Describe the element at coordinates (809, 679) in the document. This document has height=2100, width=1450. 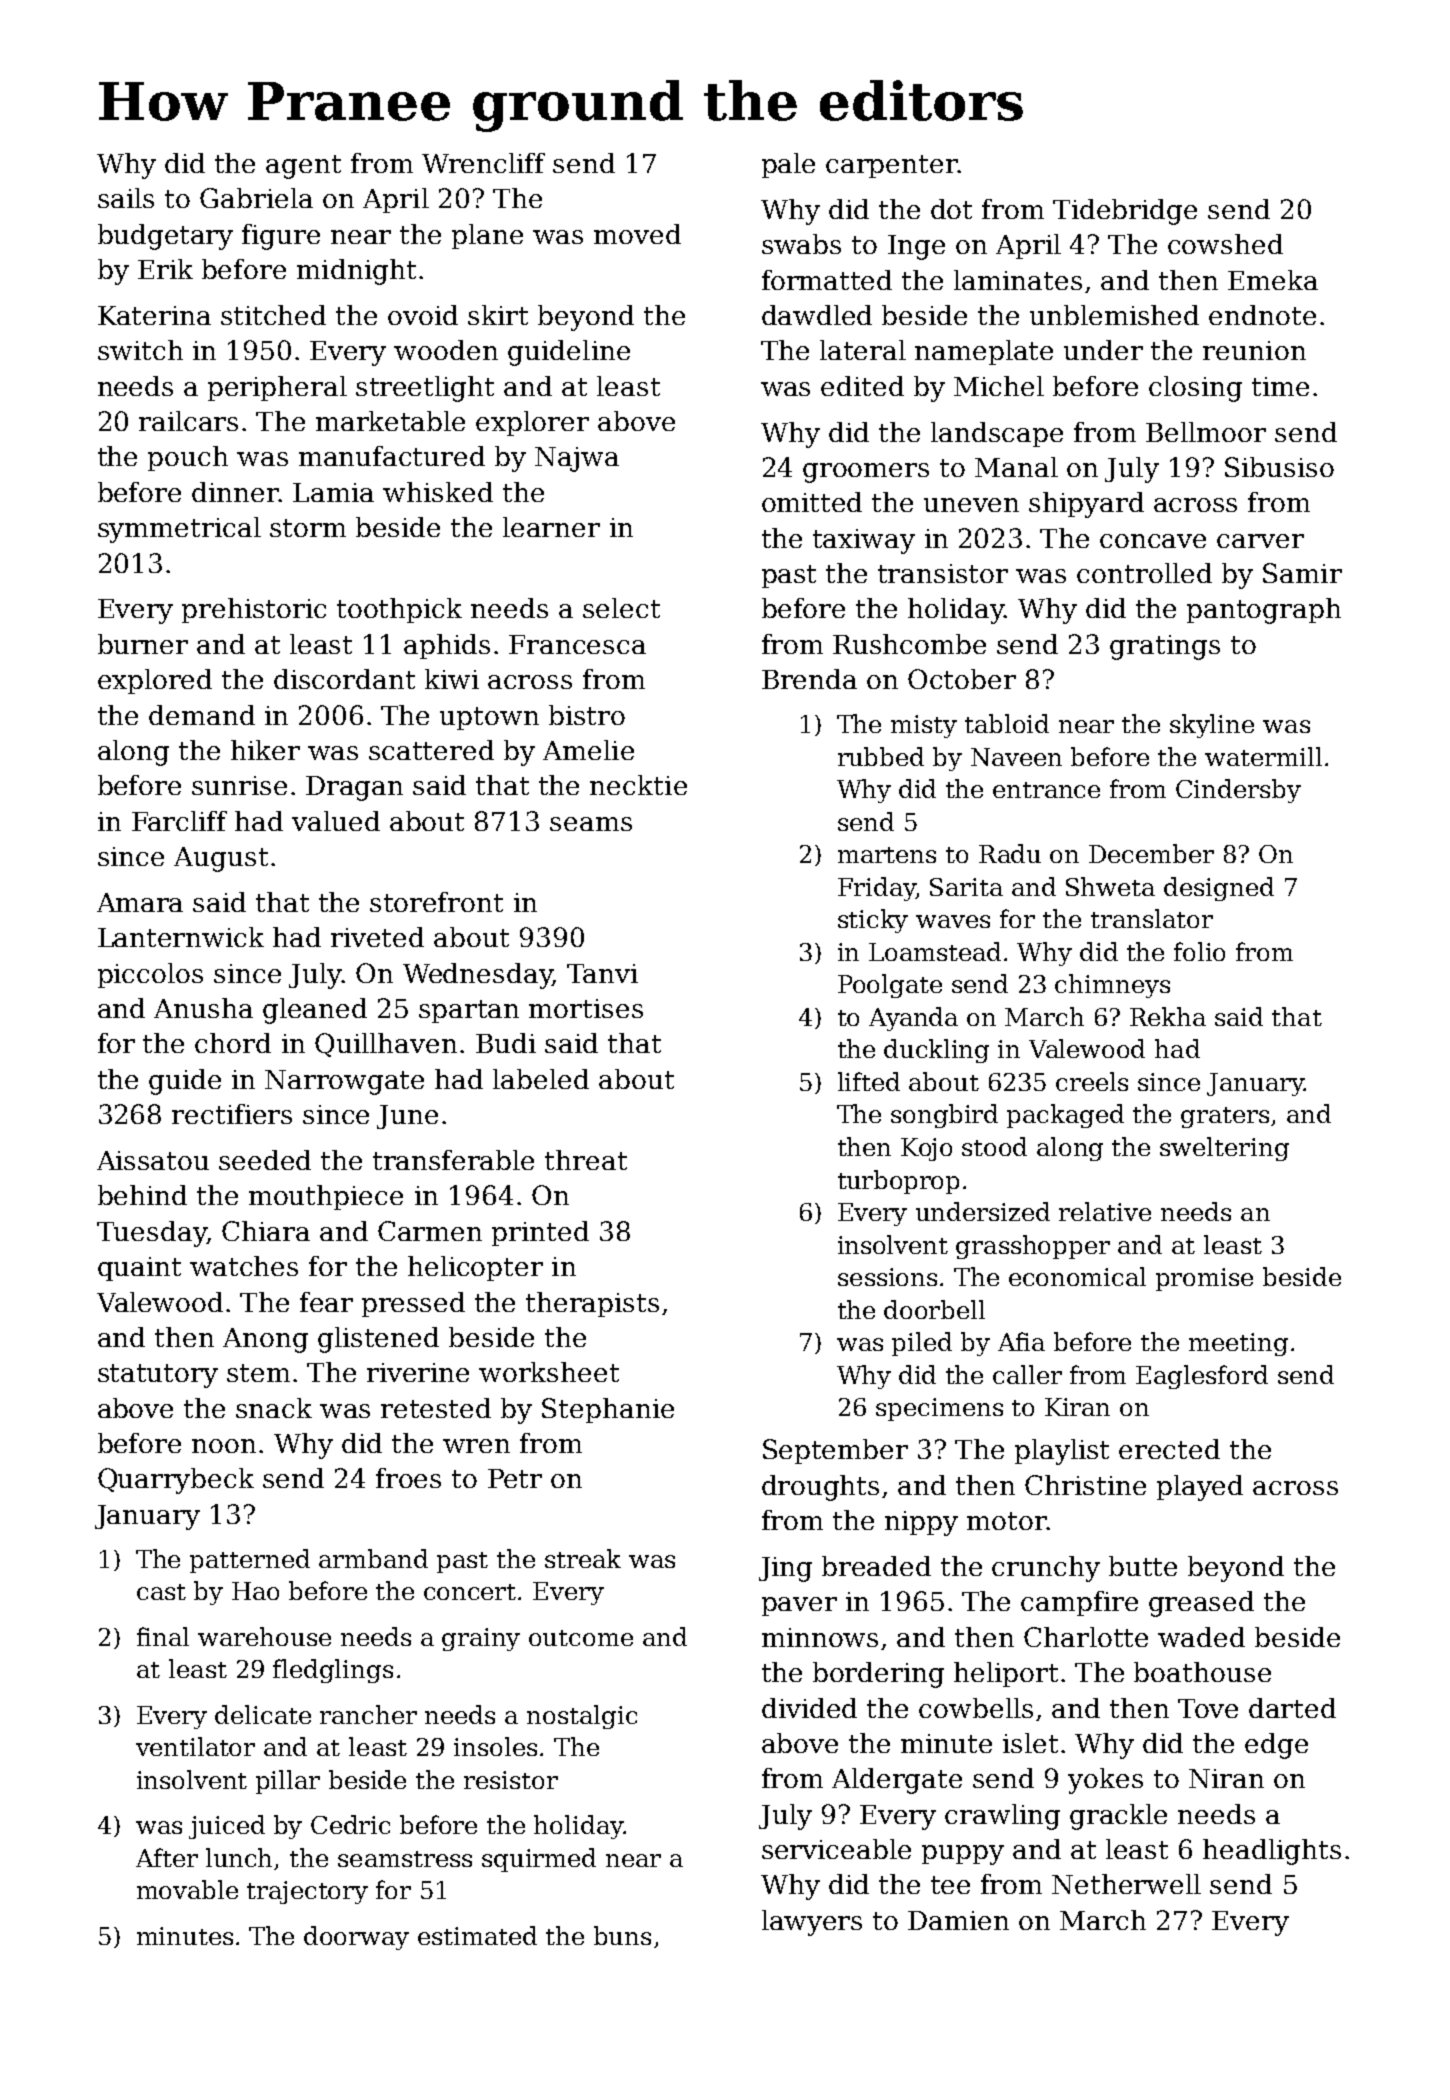
I see `Brenda` at that location.
